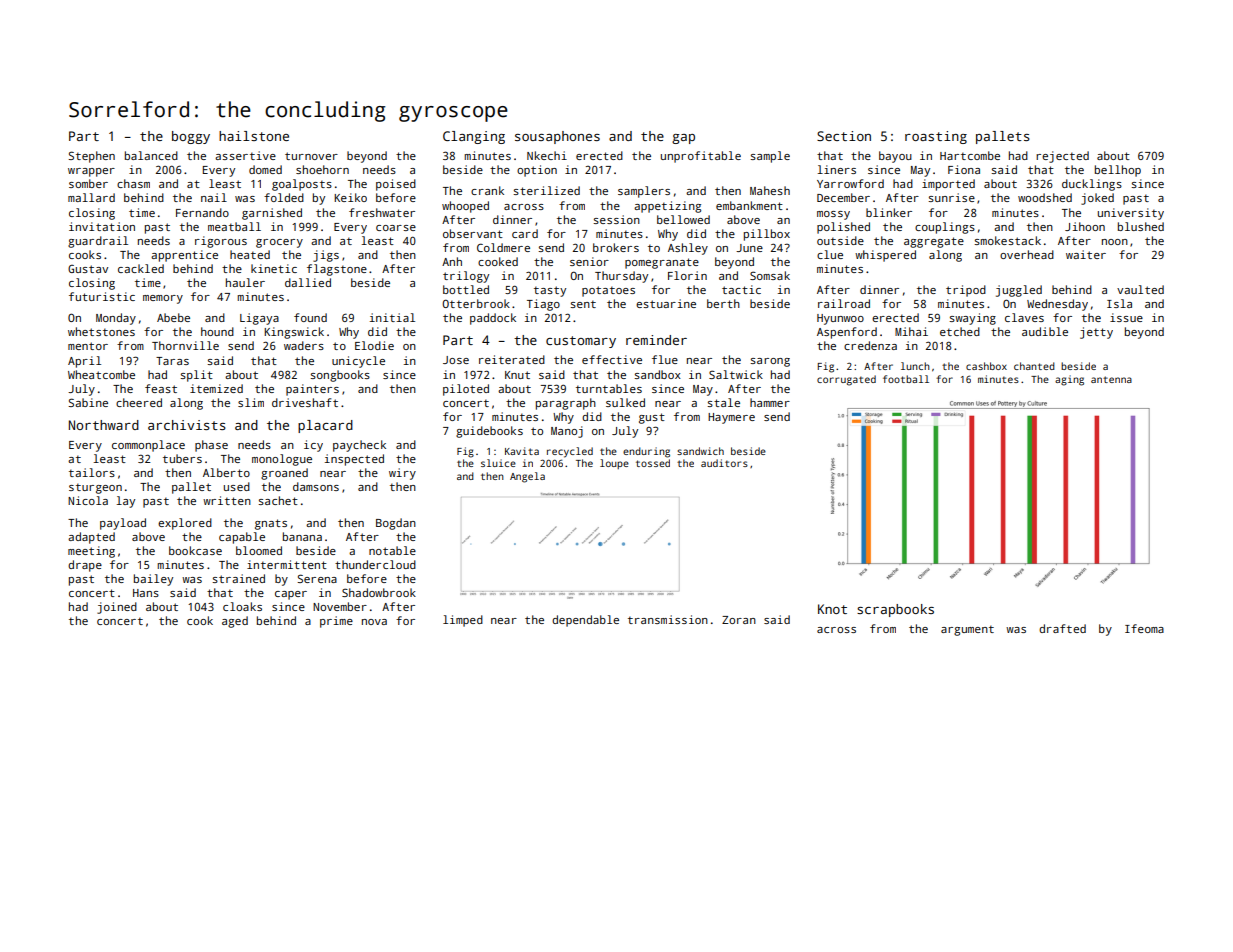 This screenshot has height=952, width=1233. What do you see at coordinates (463, 621) in the screenshot?
I see `limped` at bounding box center [463, 621].
